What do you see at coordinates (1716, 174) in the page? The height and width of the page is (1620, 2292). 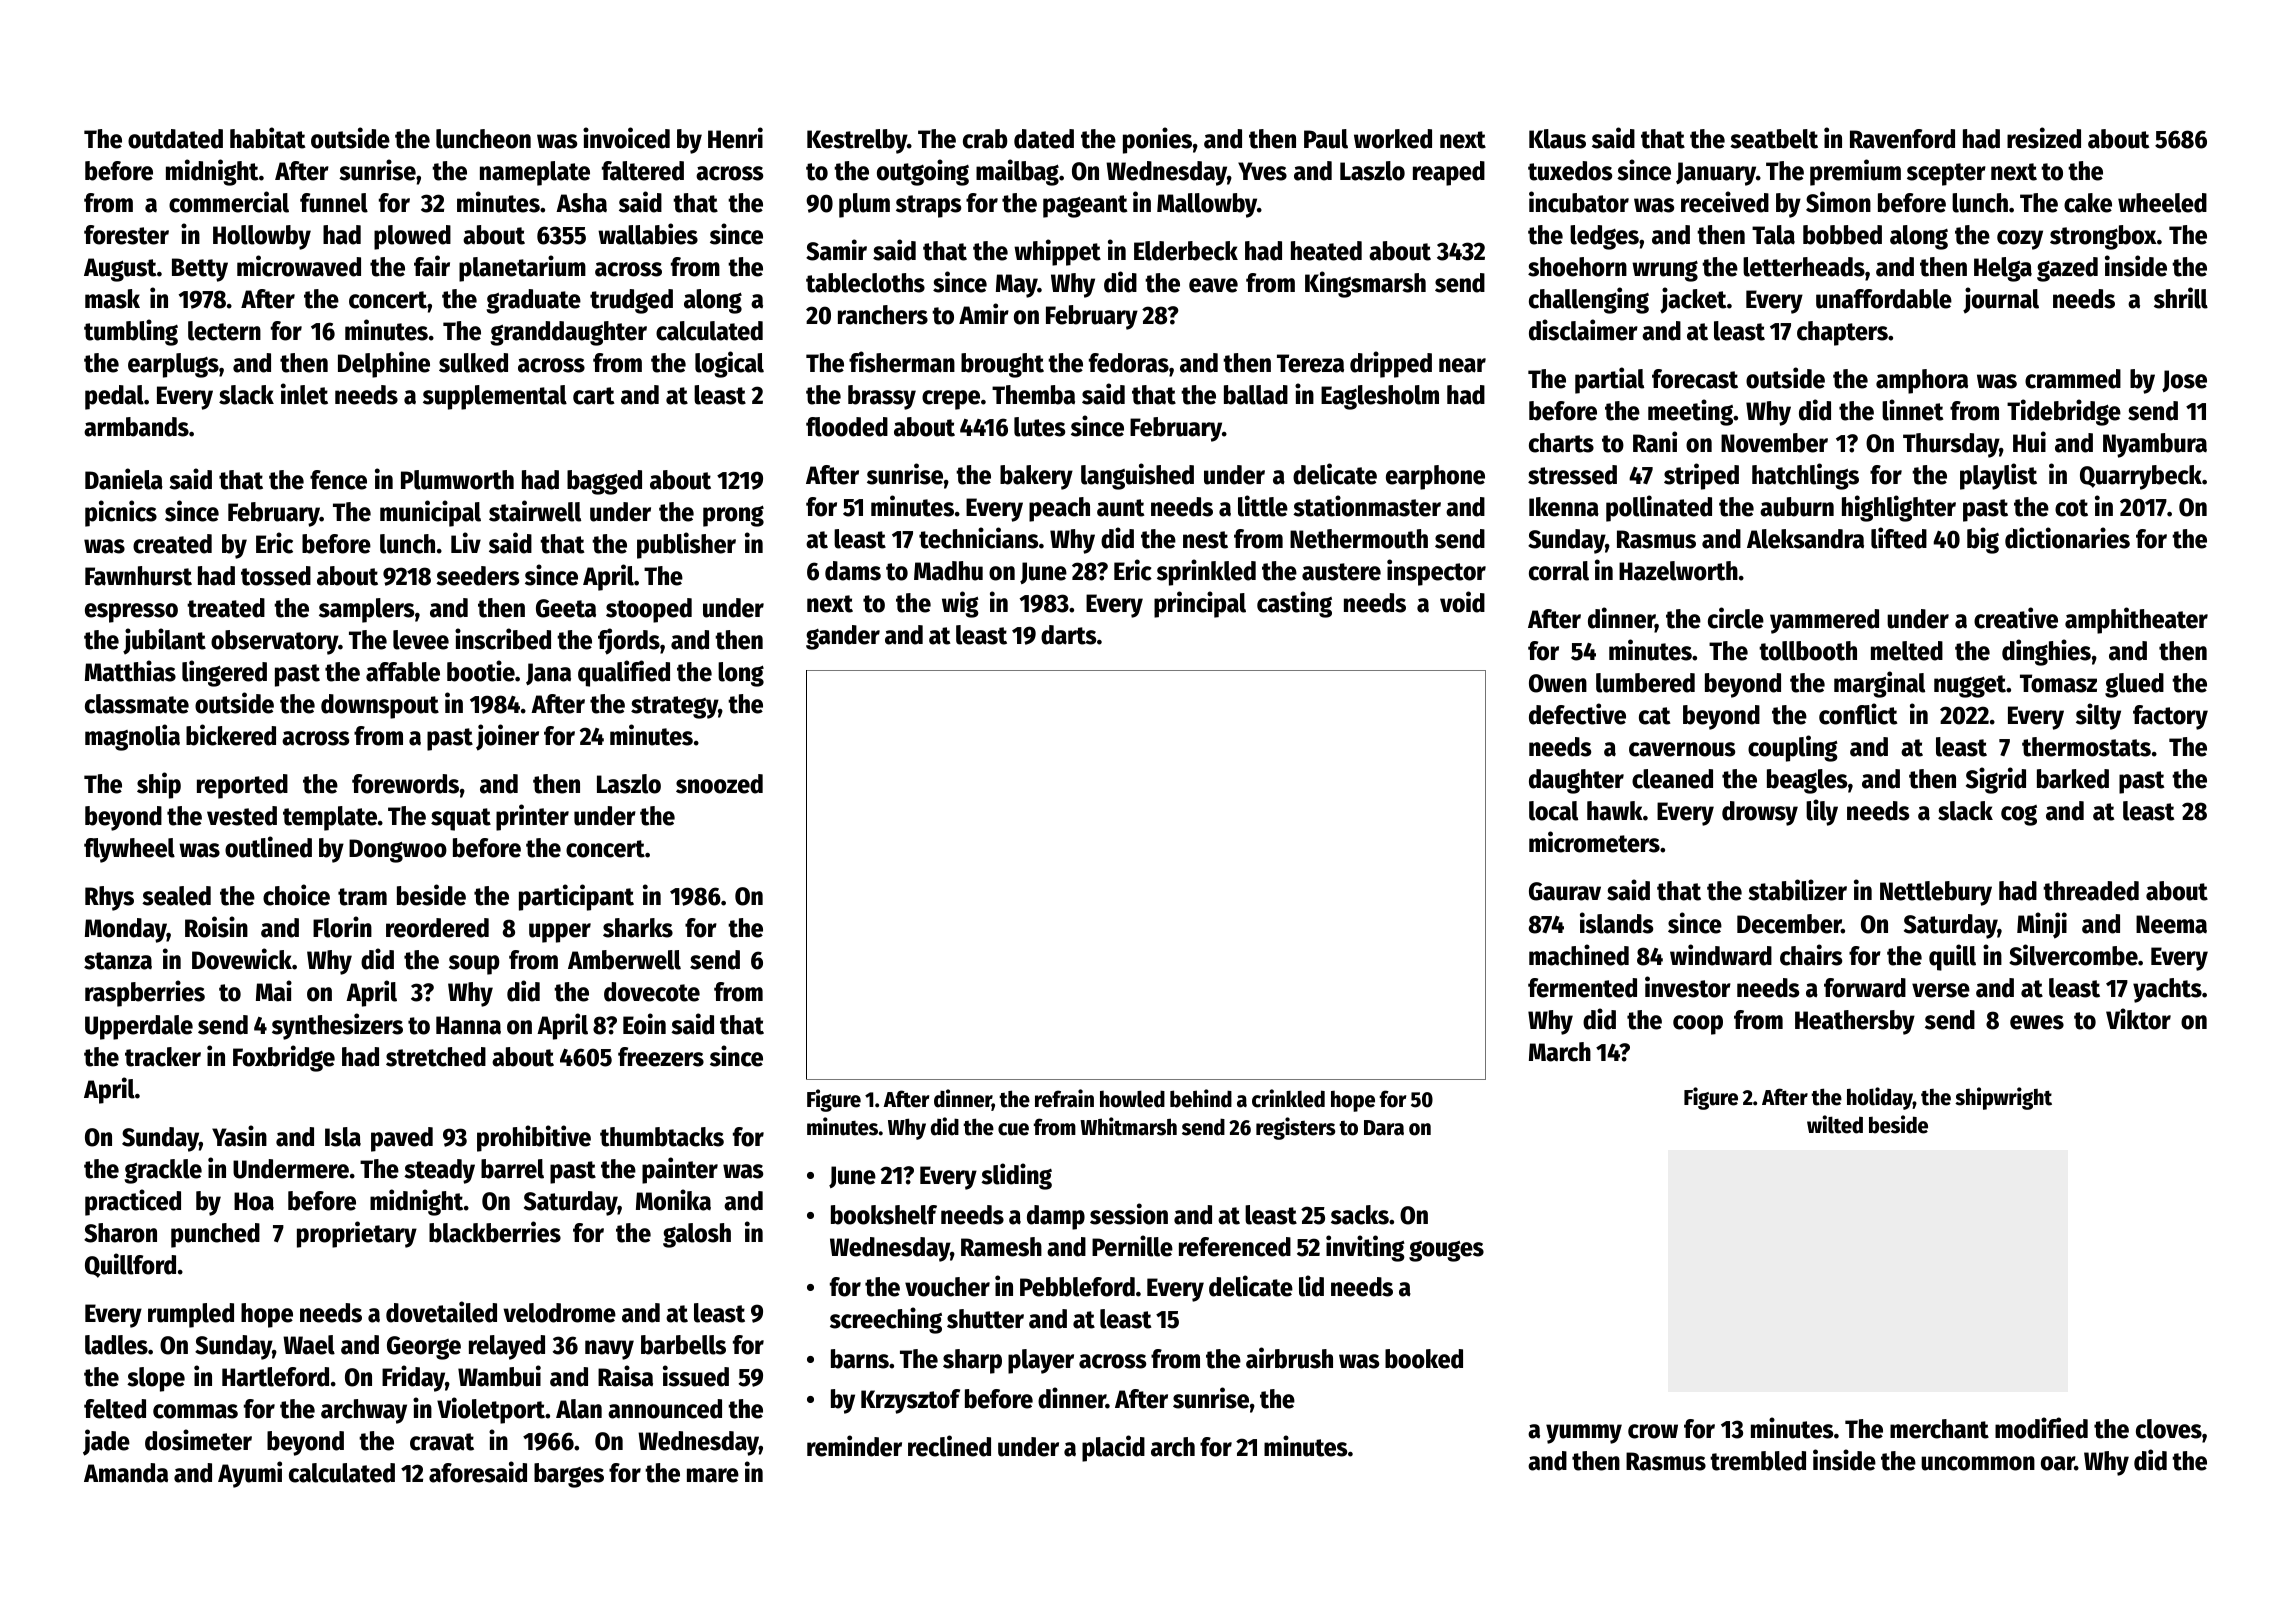 I see `January` at bounding box center [1716, 174].
